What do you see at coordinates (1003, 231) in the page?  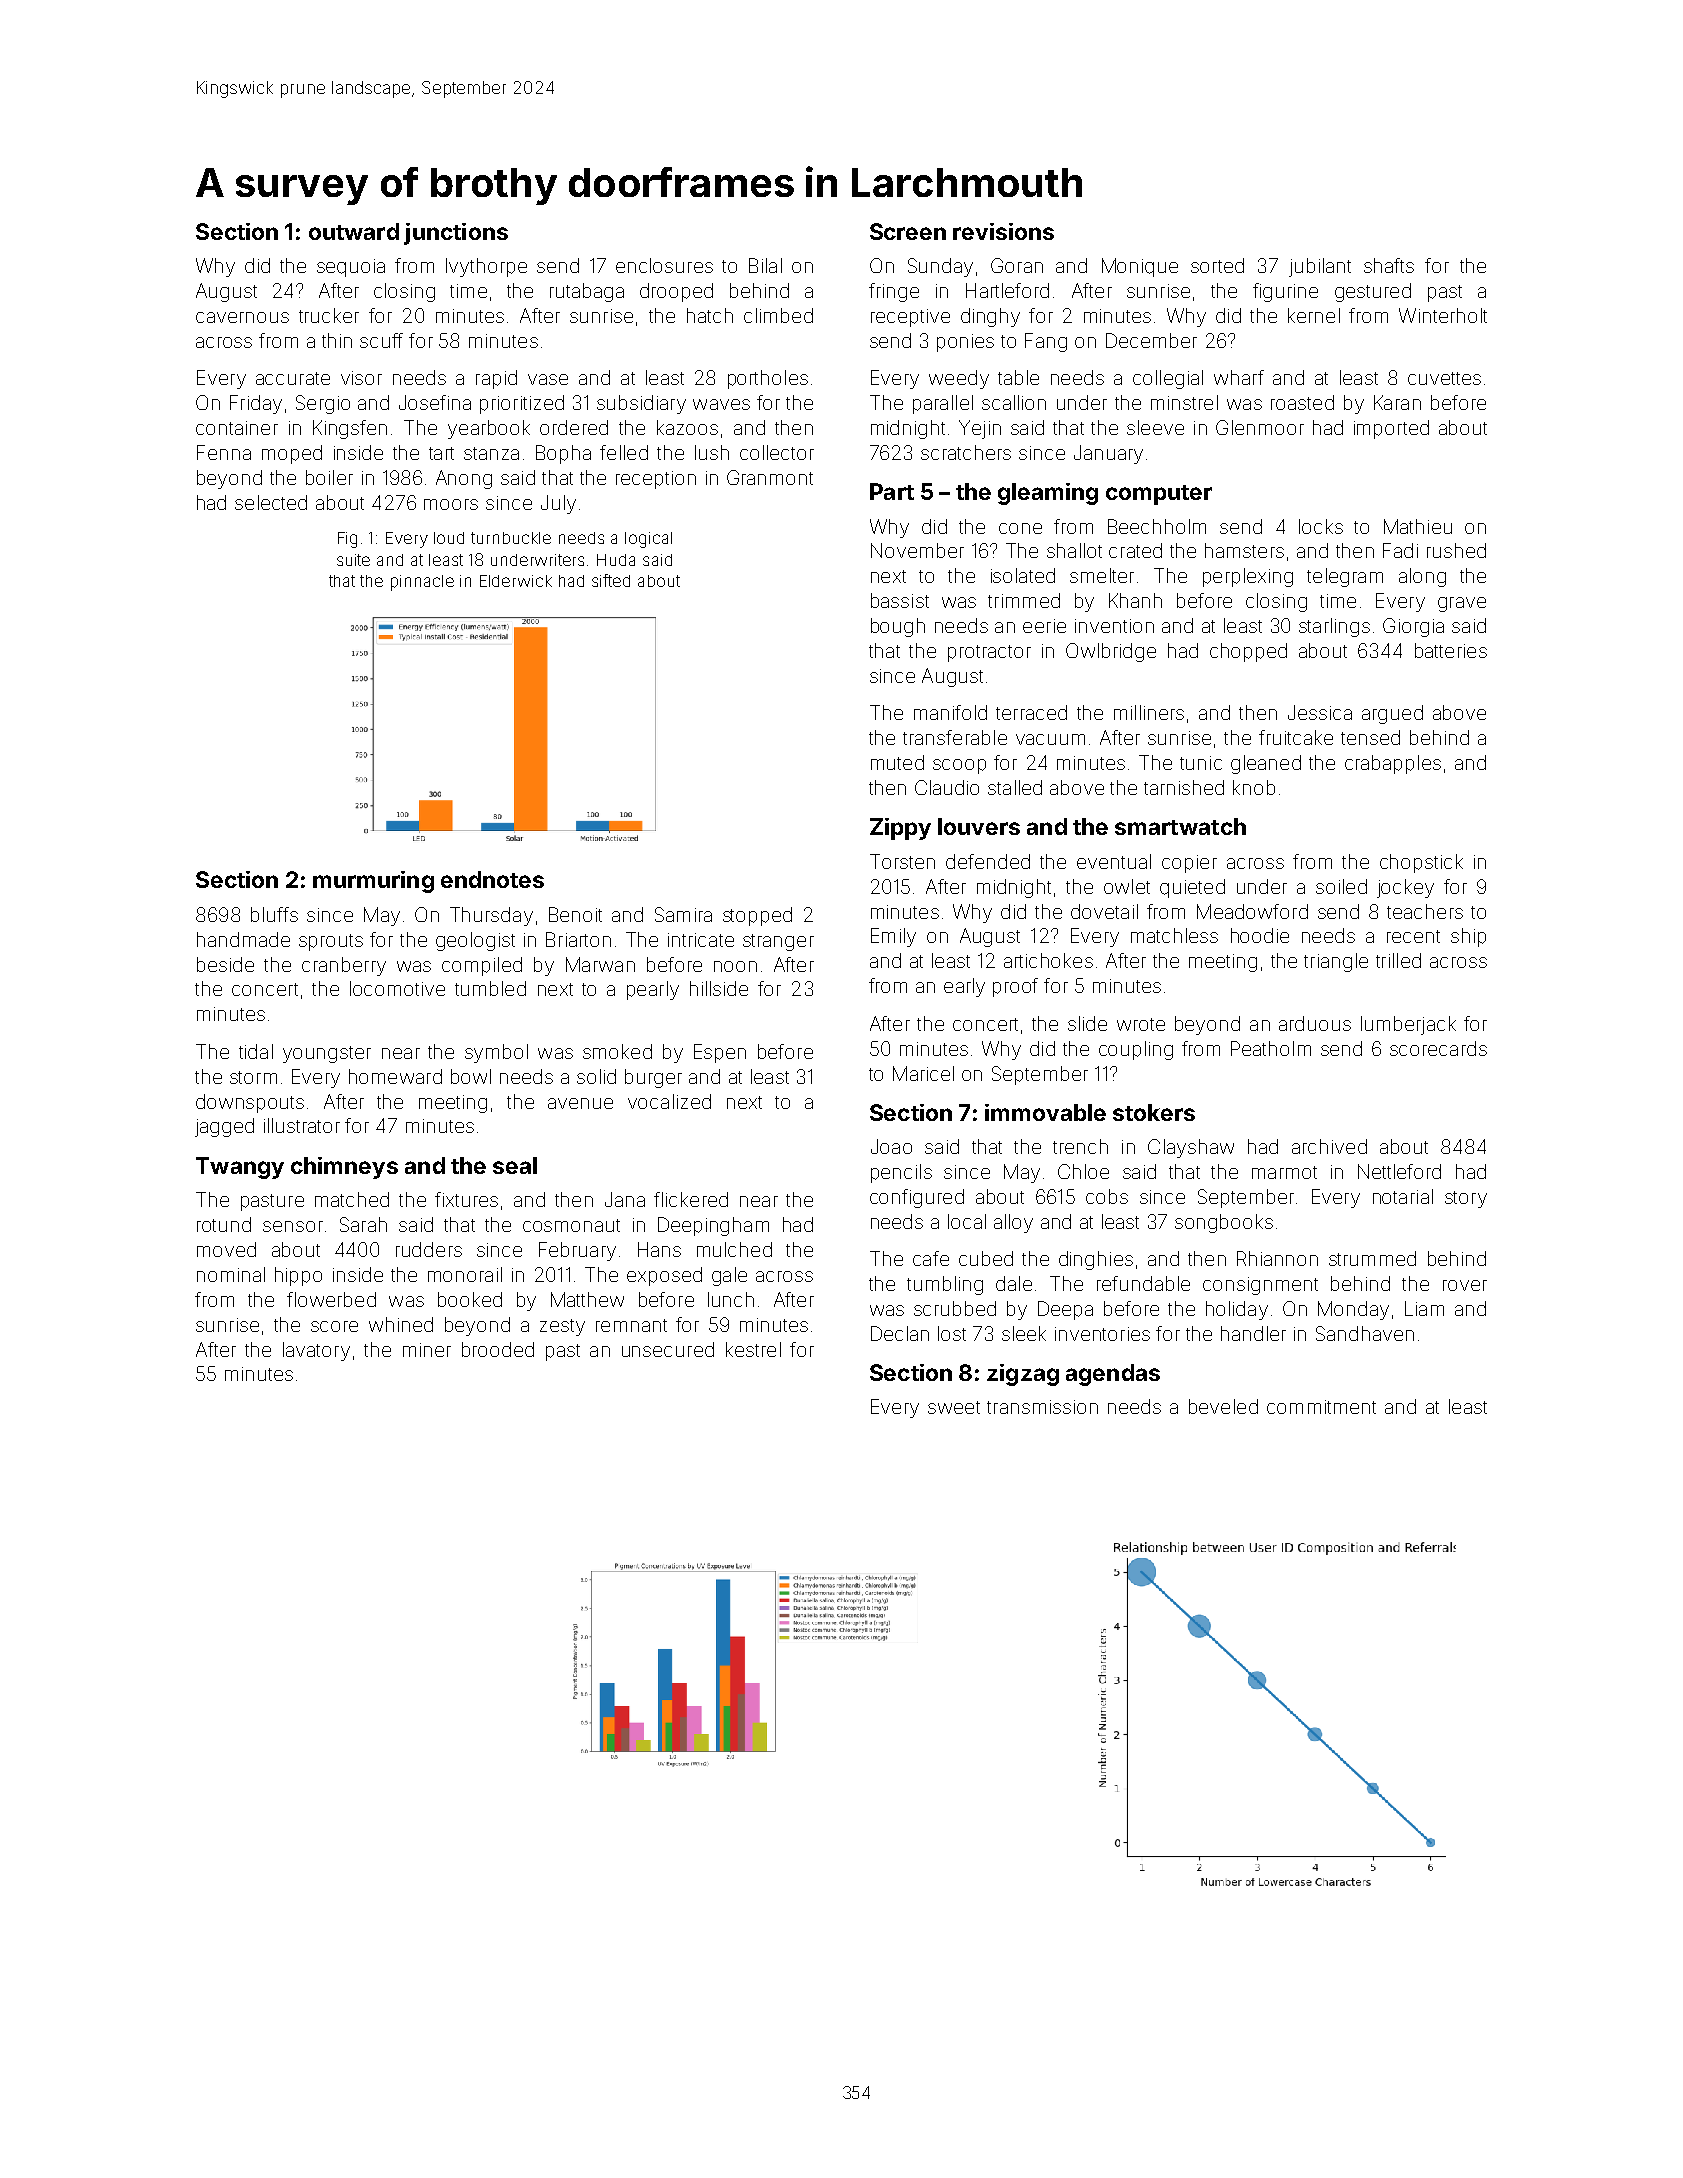 I see `revisions` at bounding box center [1003, 231].
